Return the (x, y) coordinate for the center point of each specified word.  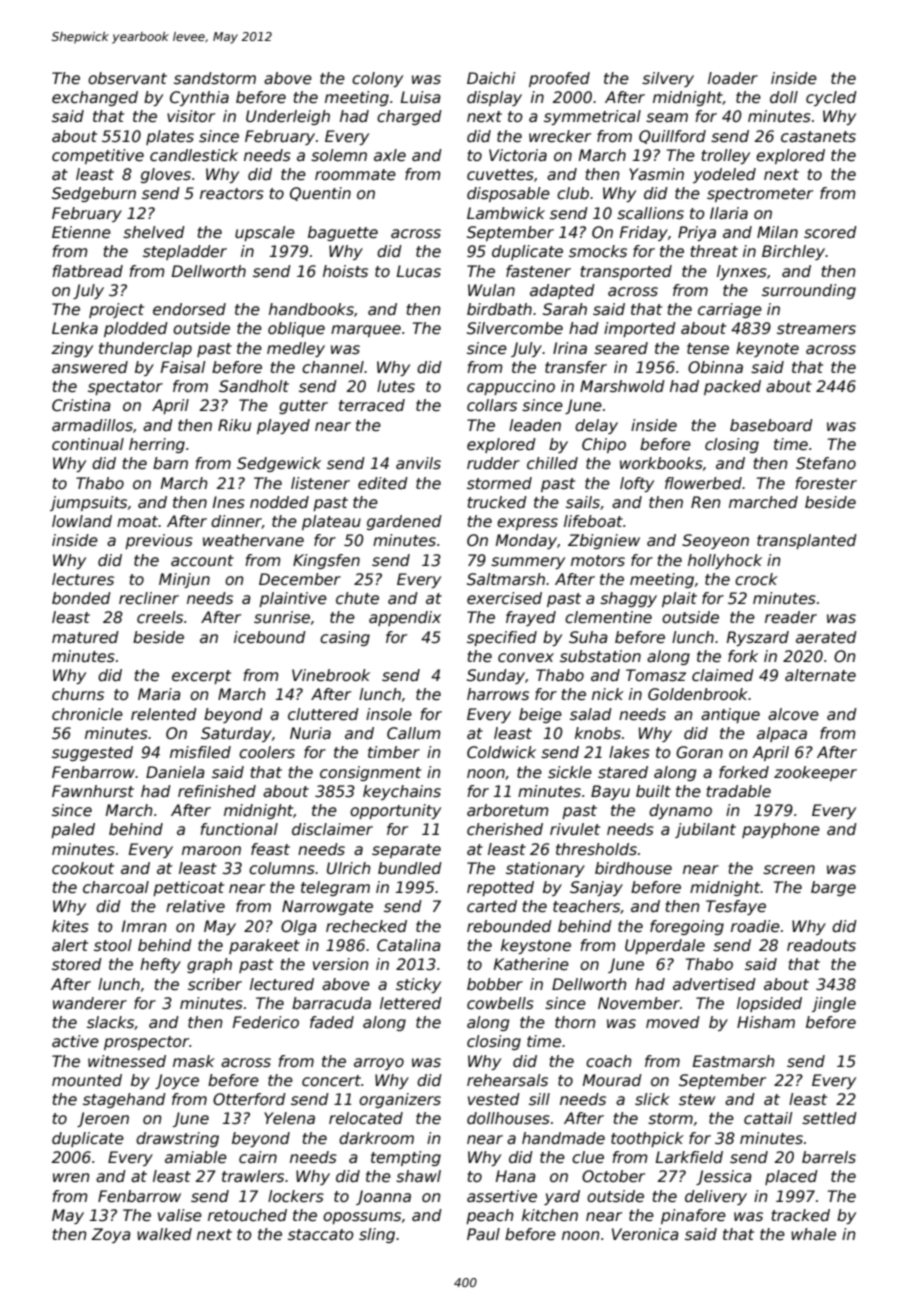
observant (127, 78)
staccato (321, 1234)
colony (377, 79)
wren (71, 1177)
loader (733, 78)
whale (813, 1234)
